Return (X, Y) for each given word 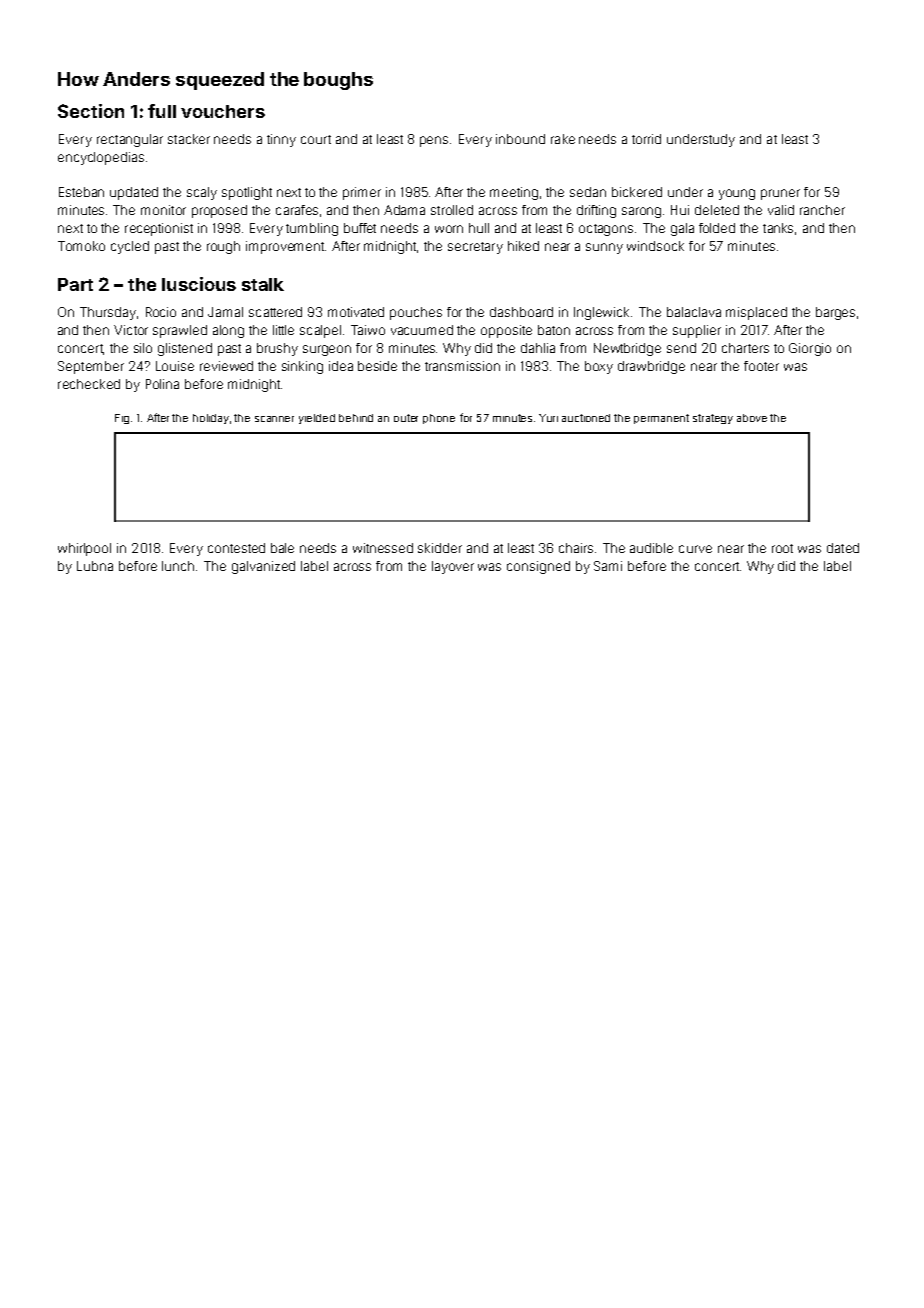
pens (434, 141)
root (782, 548)
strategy (713, 419)
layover (453, 567)
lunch (178, 566)
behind (356, 418)
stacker (189, 139)
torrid (646, 139)
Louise (175, 366)
